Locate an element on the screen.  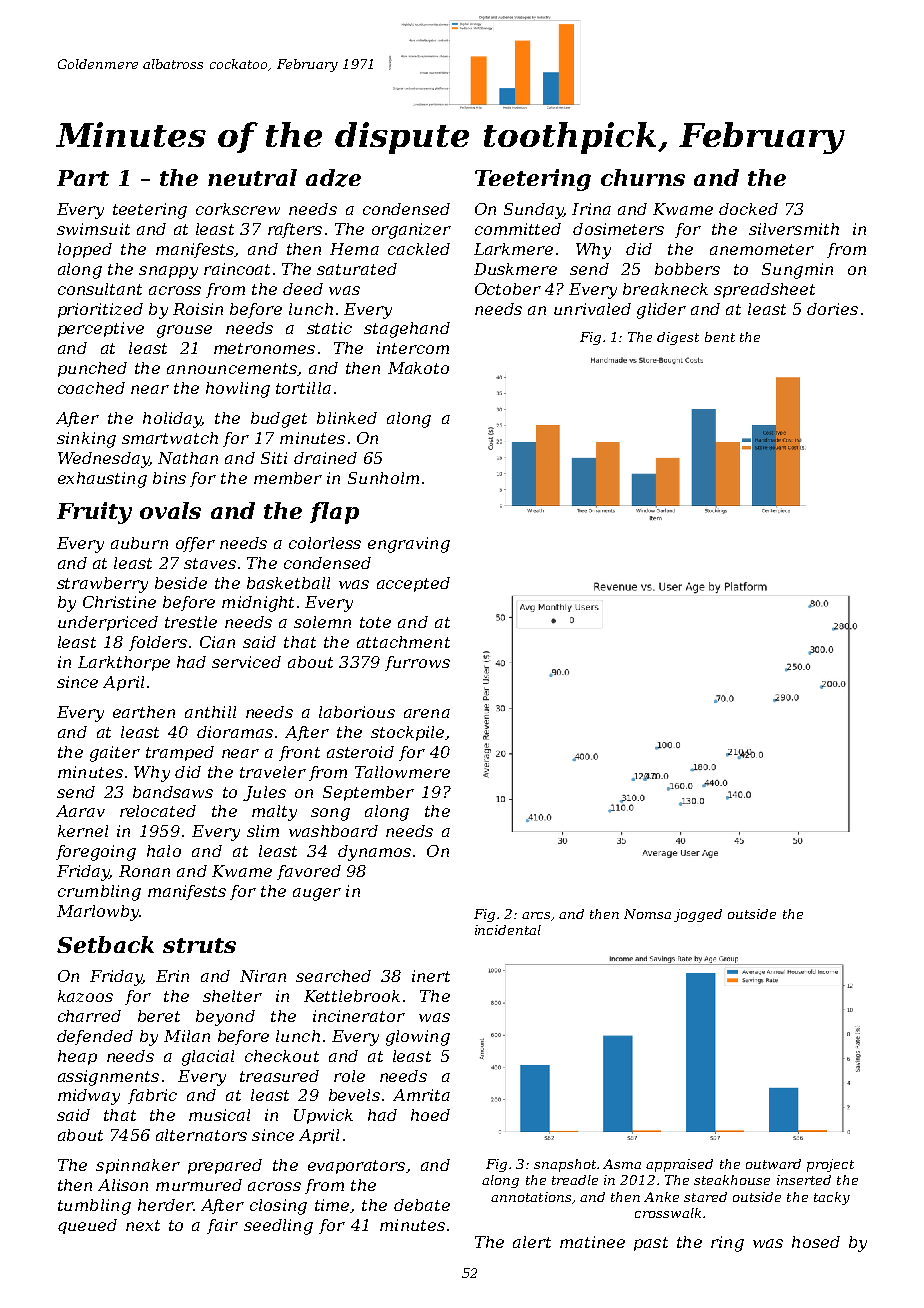
Part is located at coordinates (83, 178).
